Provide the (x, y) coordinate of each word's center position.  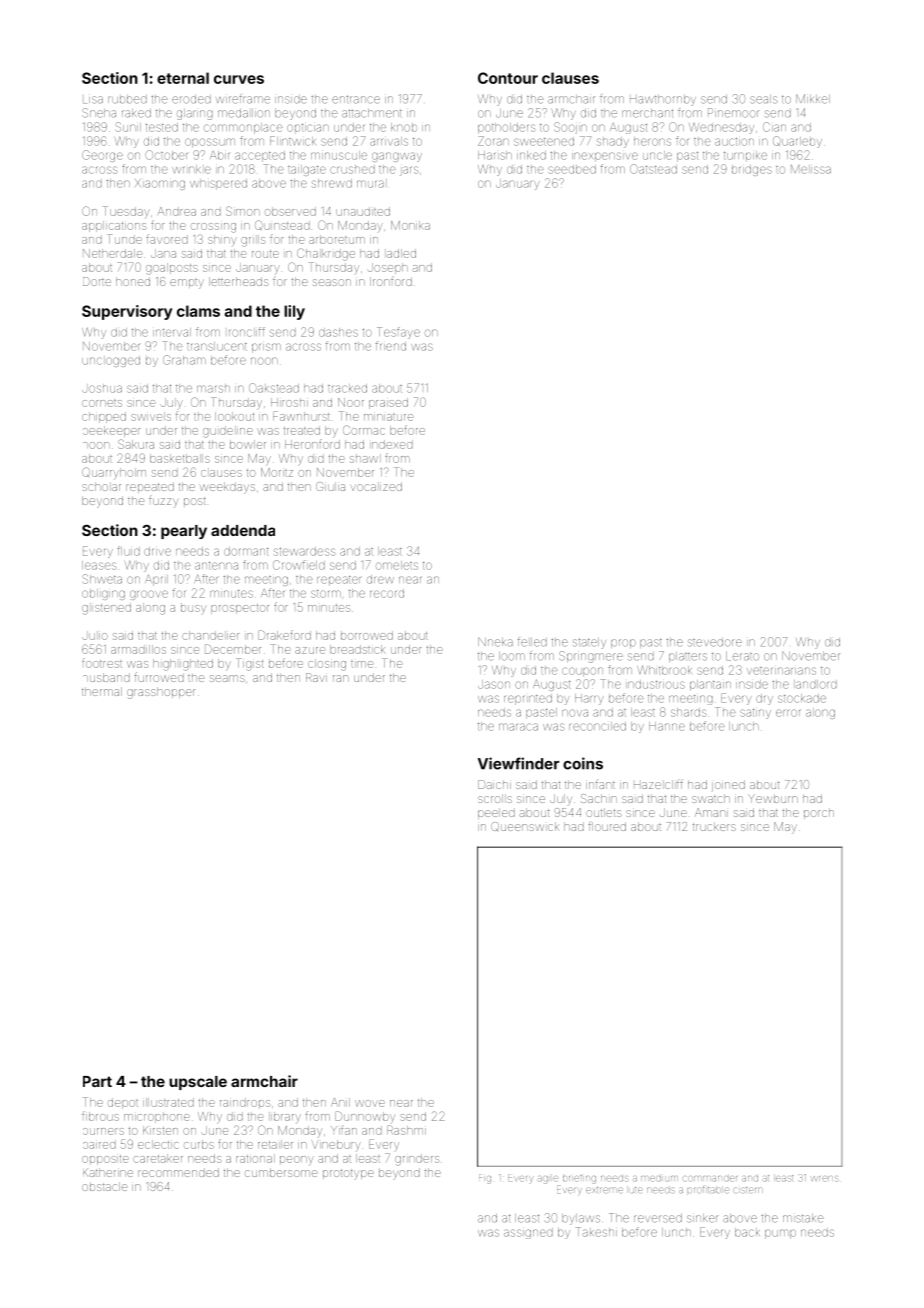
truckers (714, 826)
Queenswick (525, 826)
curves (239, 79)
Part (97, 1081)
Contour (508, 78)
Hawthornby (663, 100)
